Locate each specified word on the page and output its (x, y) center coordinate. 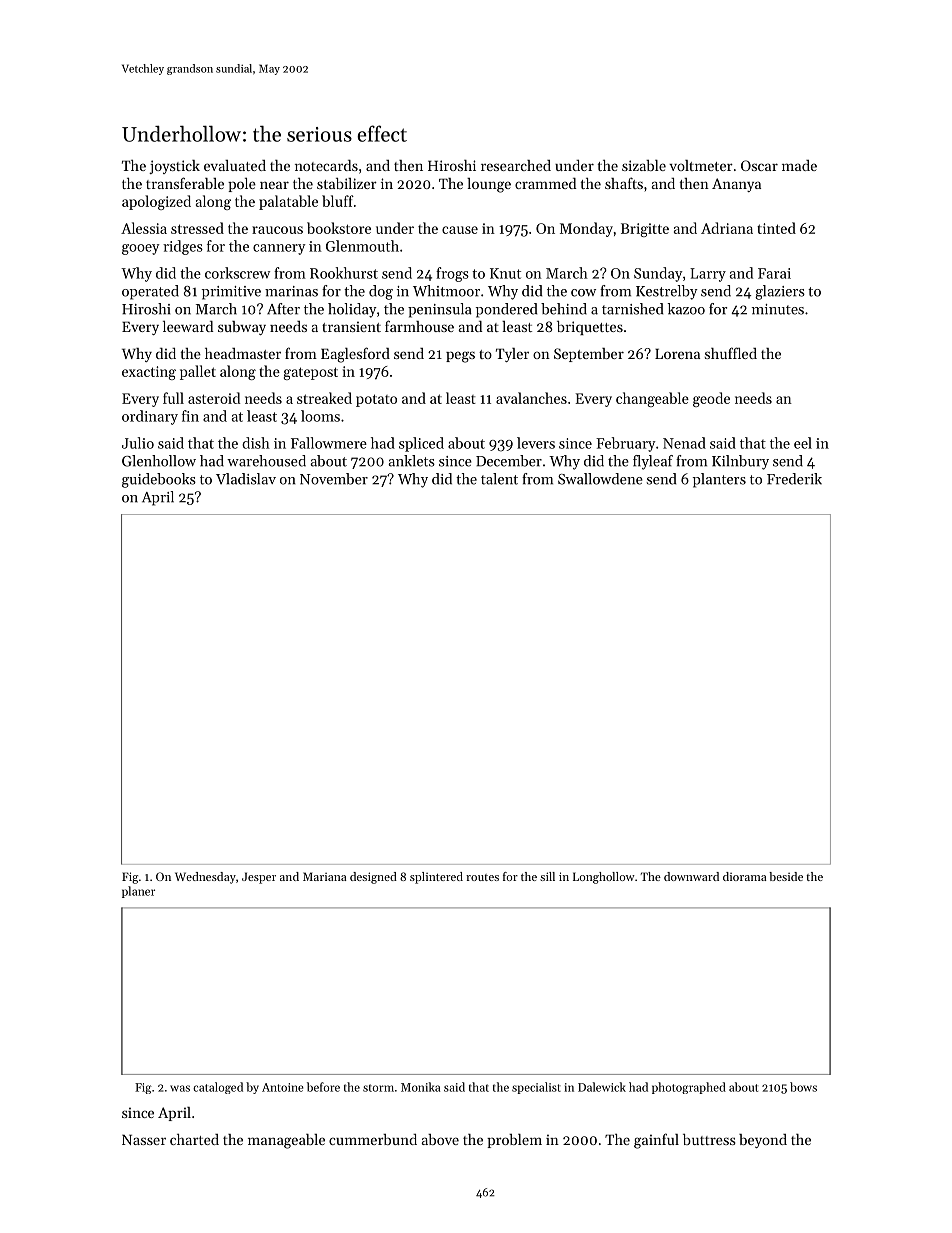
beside (786, 876)
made (799, 165)
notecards (326, 165)
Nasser (144, 1139)
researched (516, 165)
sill (547, 876)
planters (719, 480)
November (334, 479)
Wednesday (205, 878)
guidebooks (159, 480)
